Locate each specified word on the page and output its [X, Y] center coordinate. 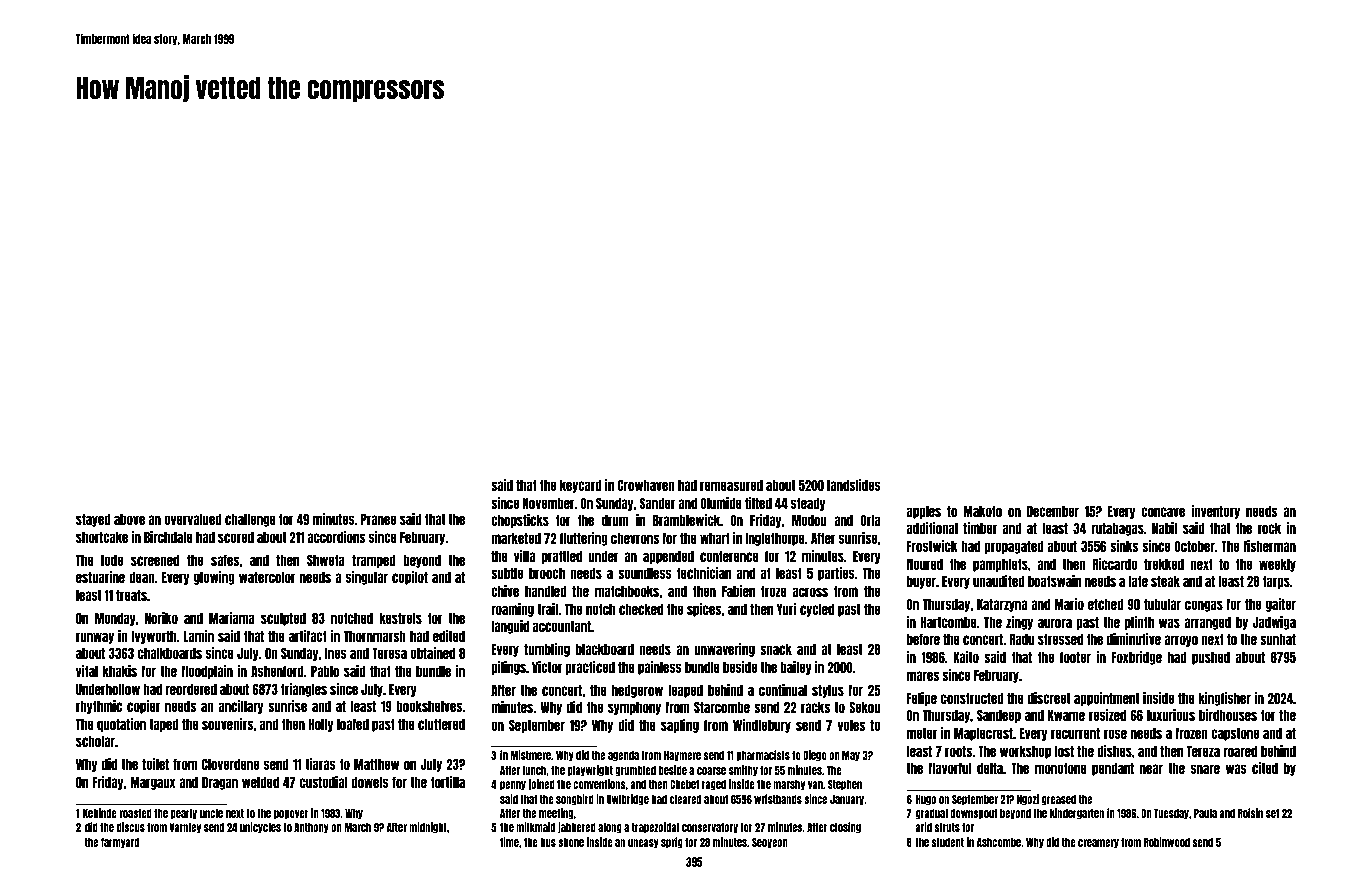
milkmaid [535, 827]
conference [729, 556]
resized [1107, 715]
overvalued [193, 519]
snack [776, 649]
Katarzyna [1002, 605]
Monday [115, 619]
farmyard [120, 843]
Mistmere [530, 755]
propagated [1014, 547]
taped [164, 725]
